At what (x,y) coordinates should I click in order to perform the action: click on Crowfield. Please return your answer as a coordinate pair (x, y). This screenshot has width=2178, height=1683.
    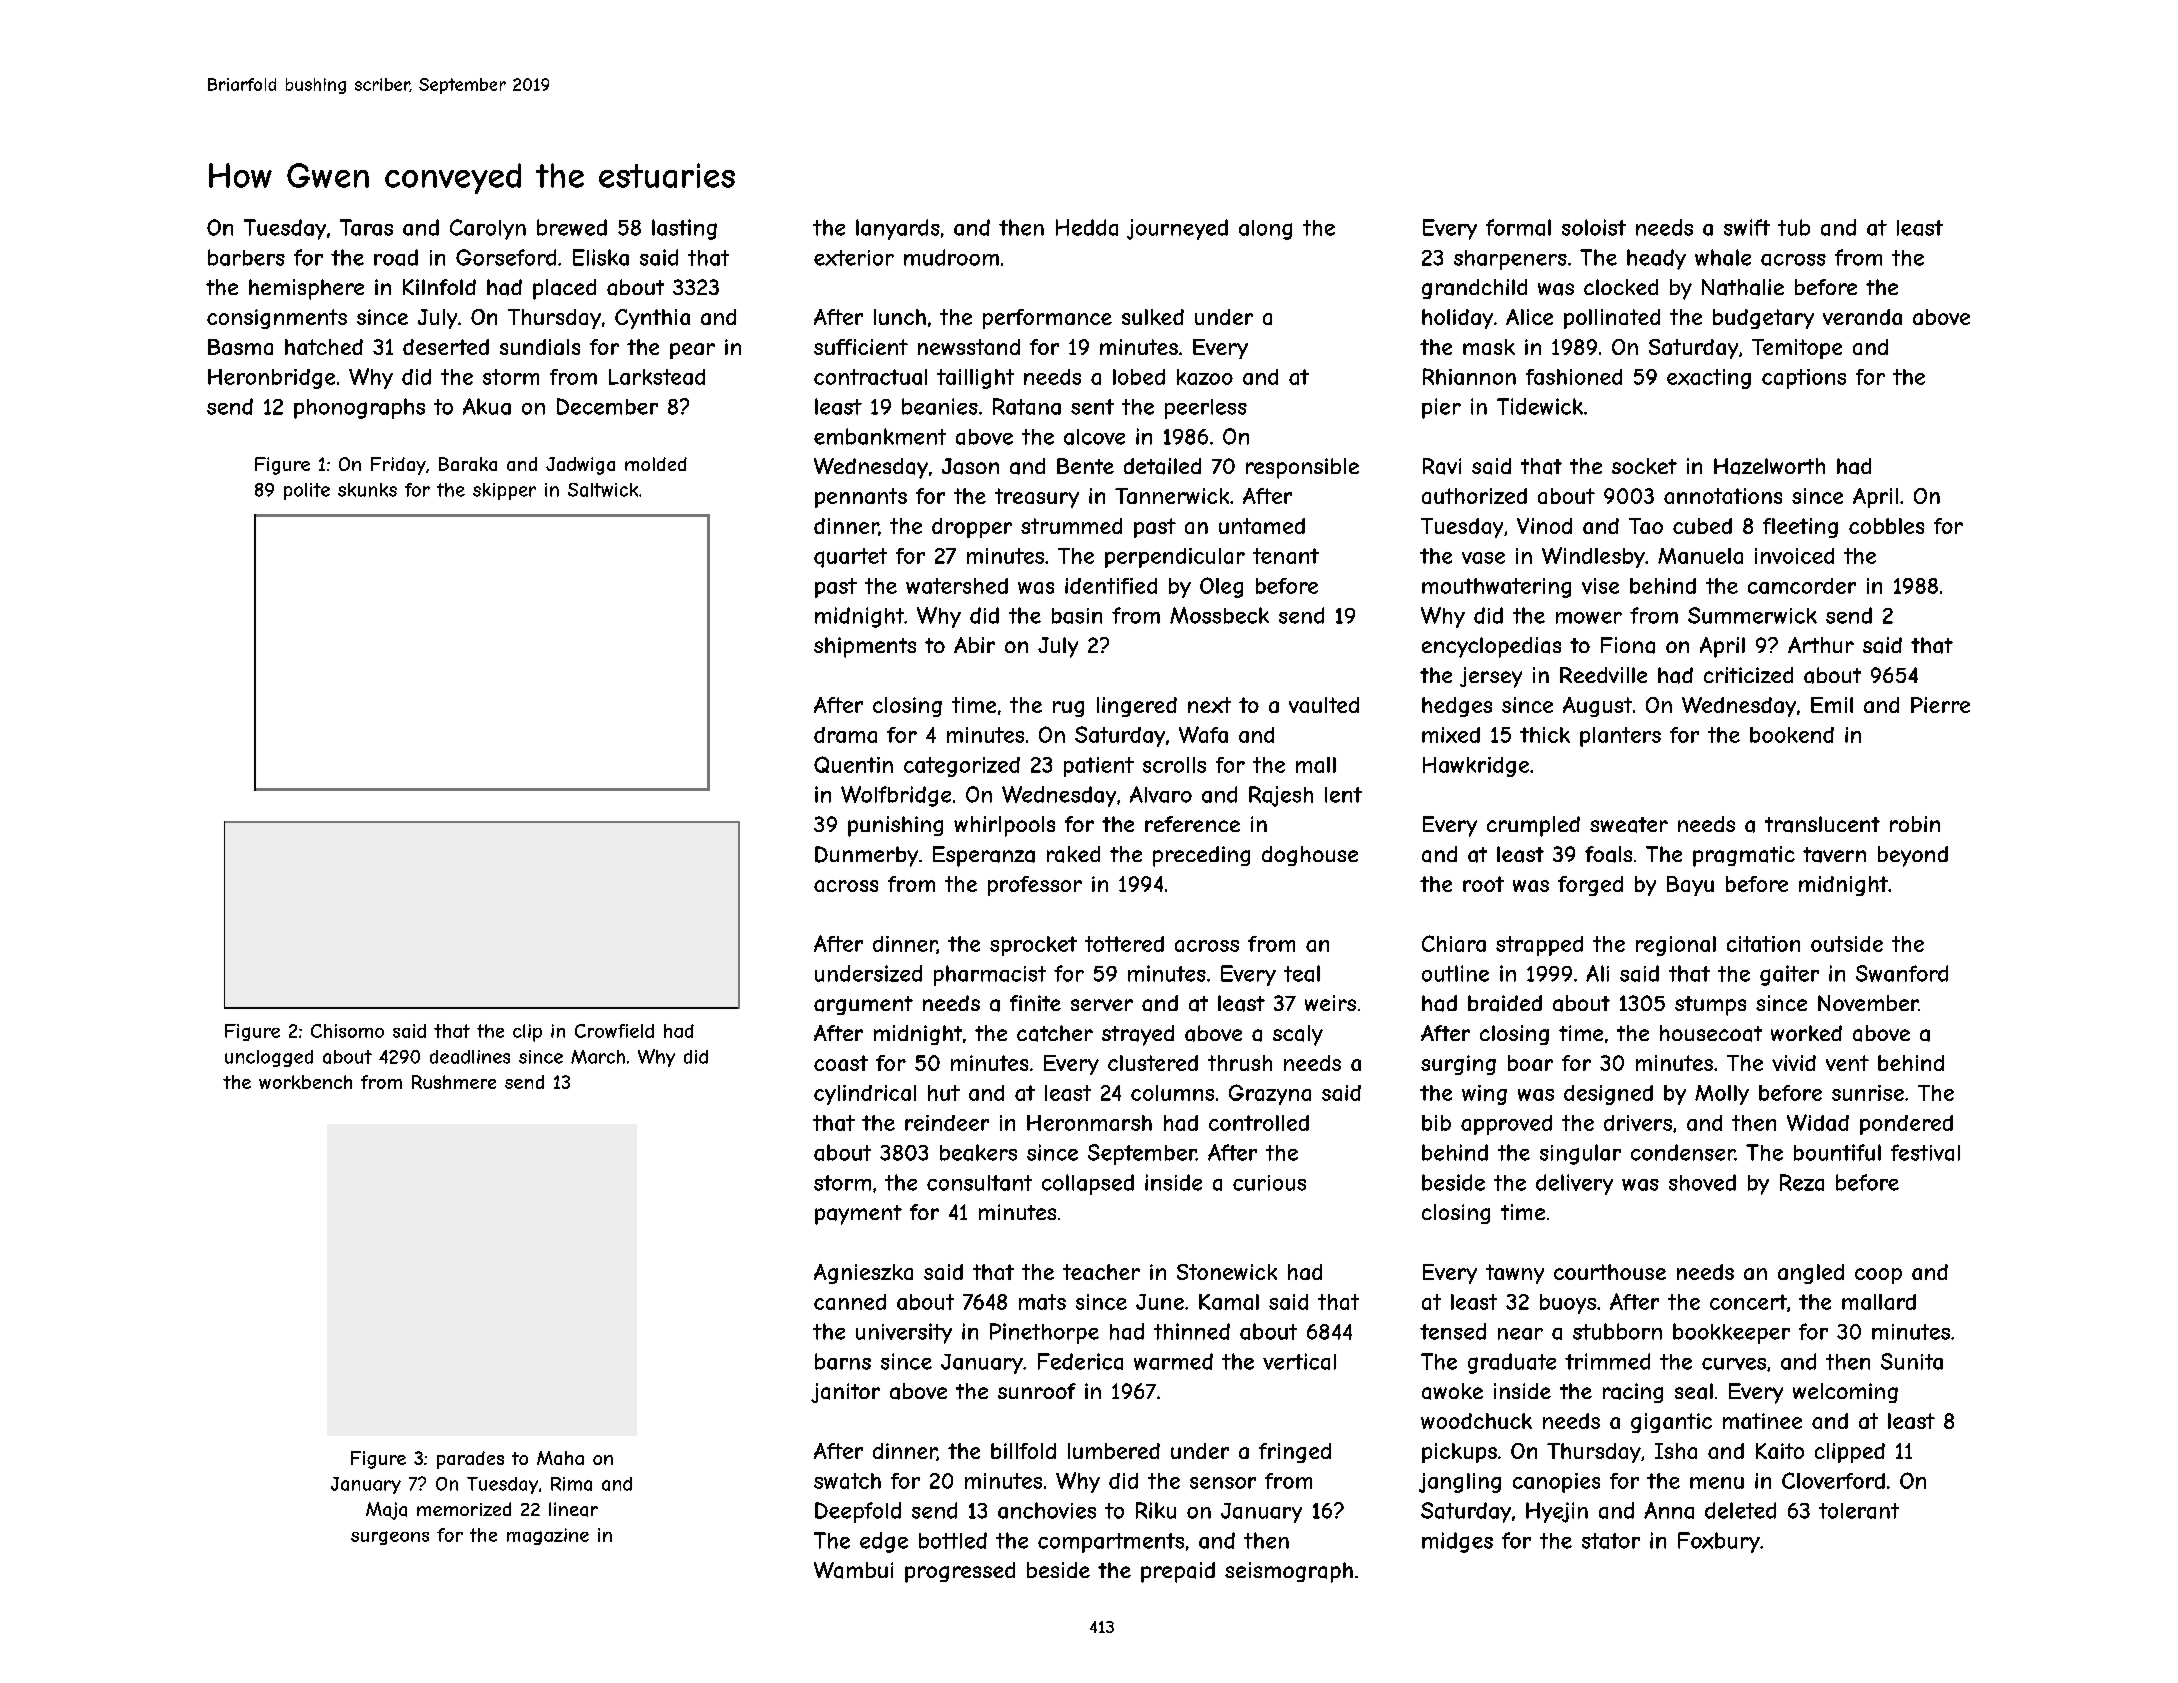
    Looking at the image, I should click on (614, 1031).
